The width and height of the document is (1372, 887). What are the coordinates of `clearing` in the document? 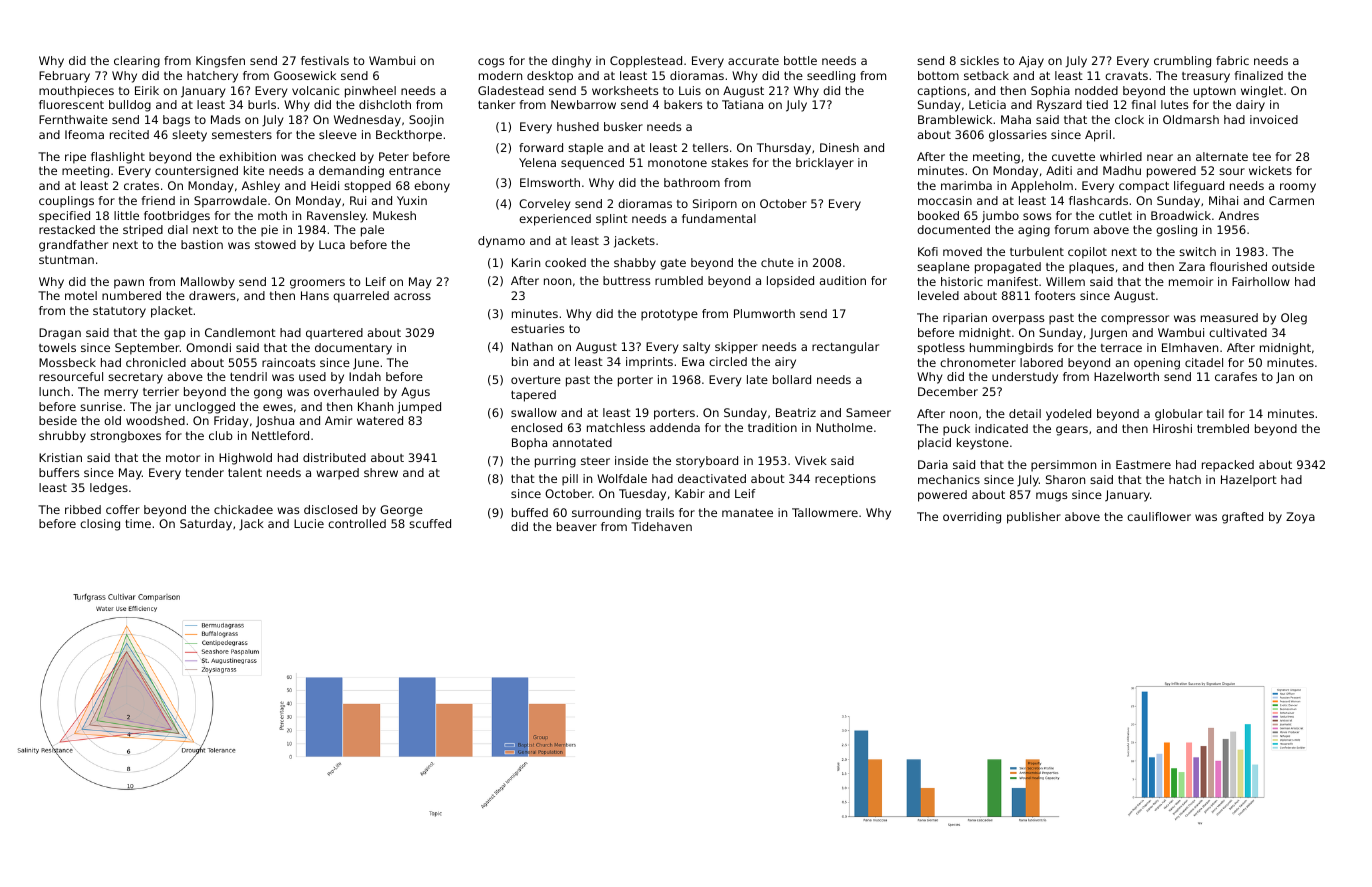 It's located at (137, 62).
